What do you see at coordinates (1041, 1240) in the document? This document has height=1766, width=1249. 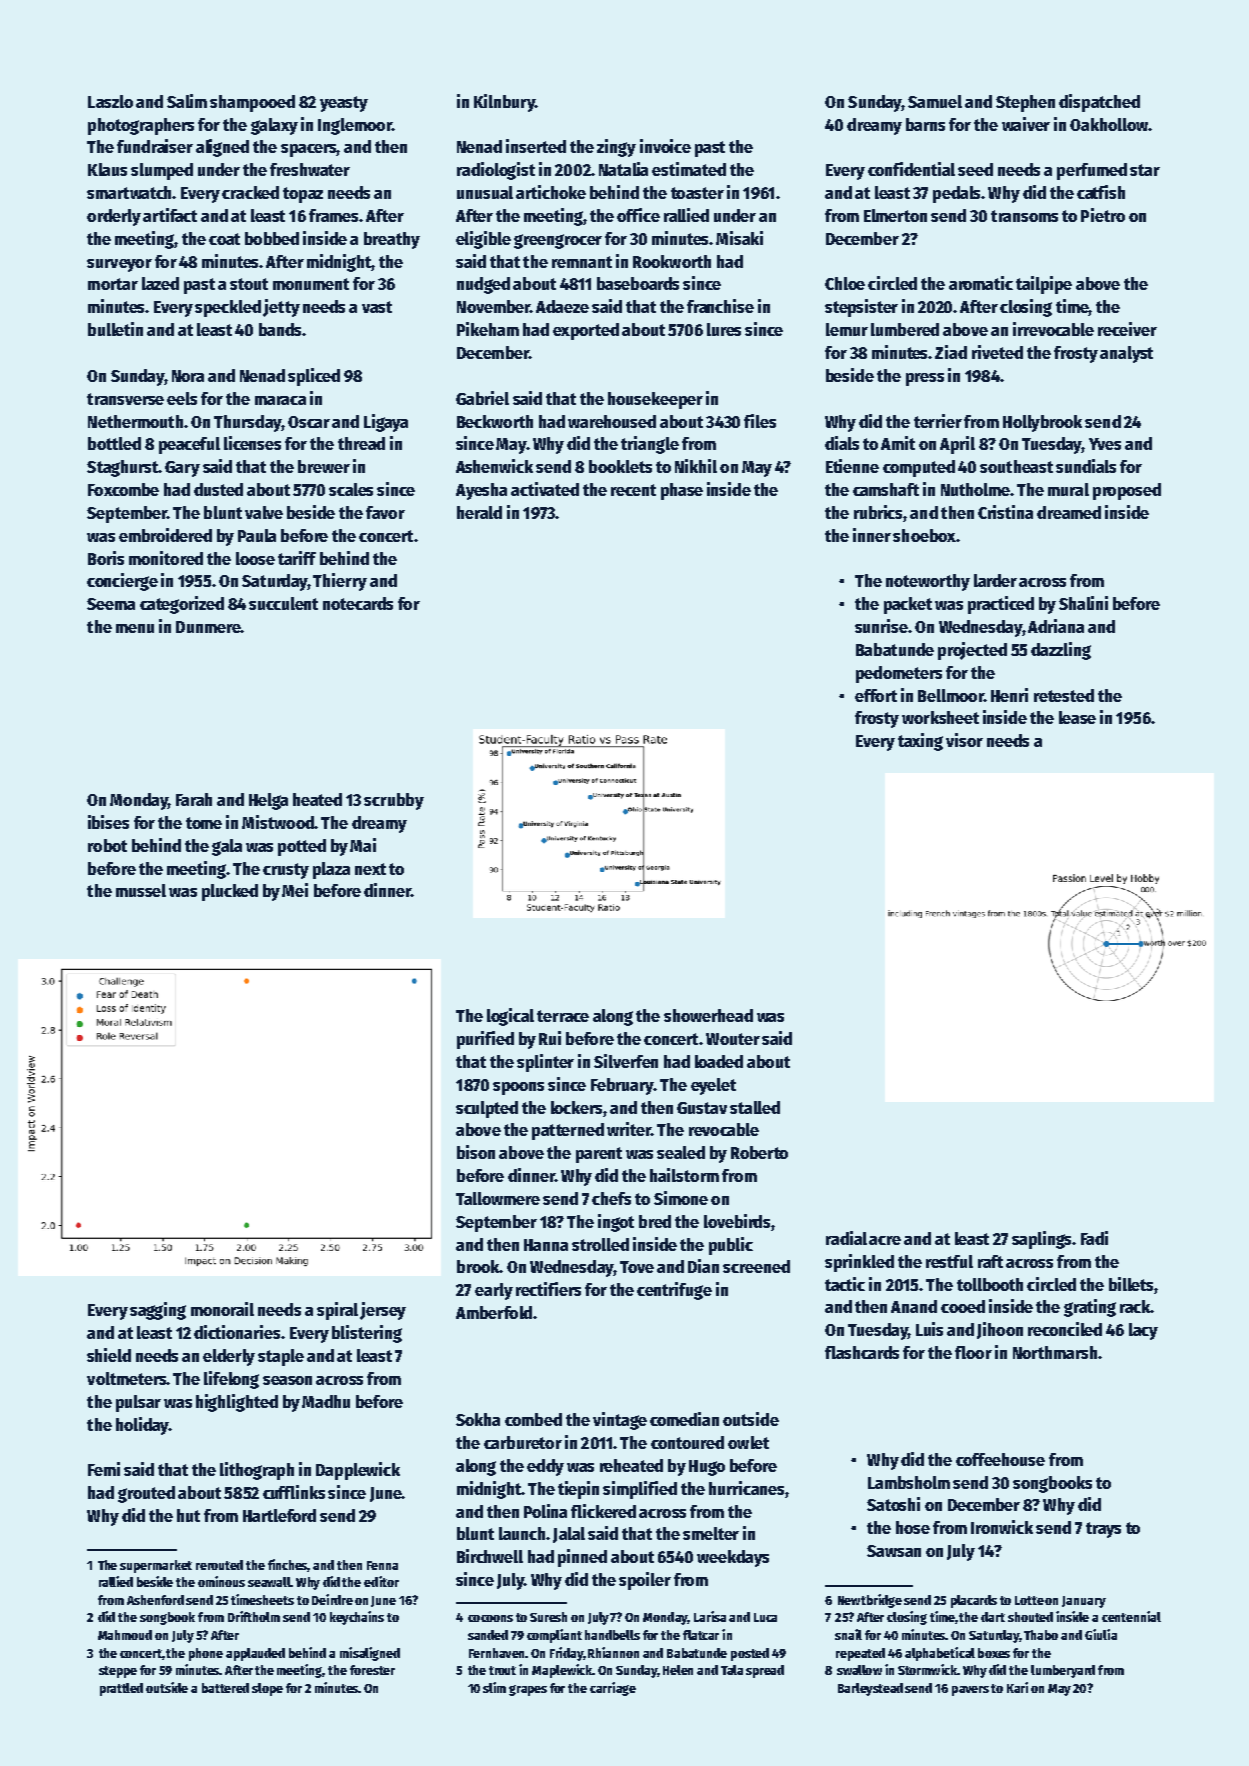 I see `saplings` at bounding box center [1041, 1240].
